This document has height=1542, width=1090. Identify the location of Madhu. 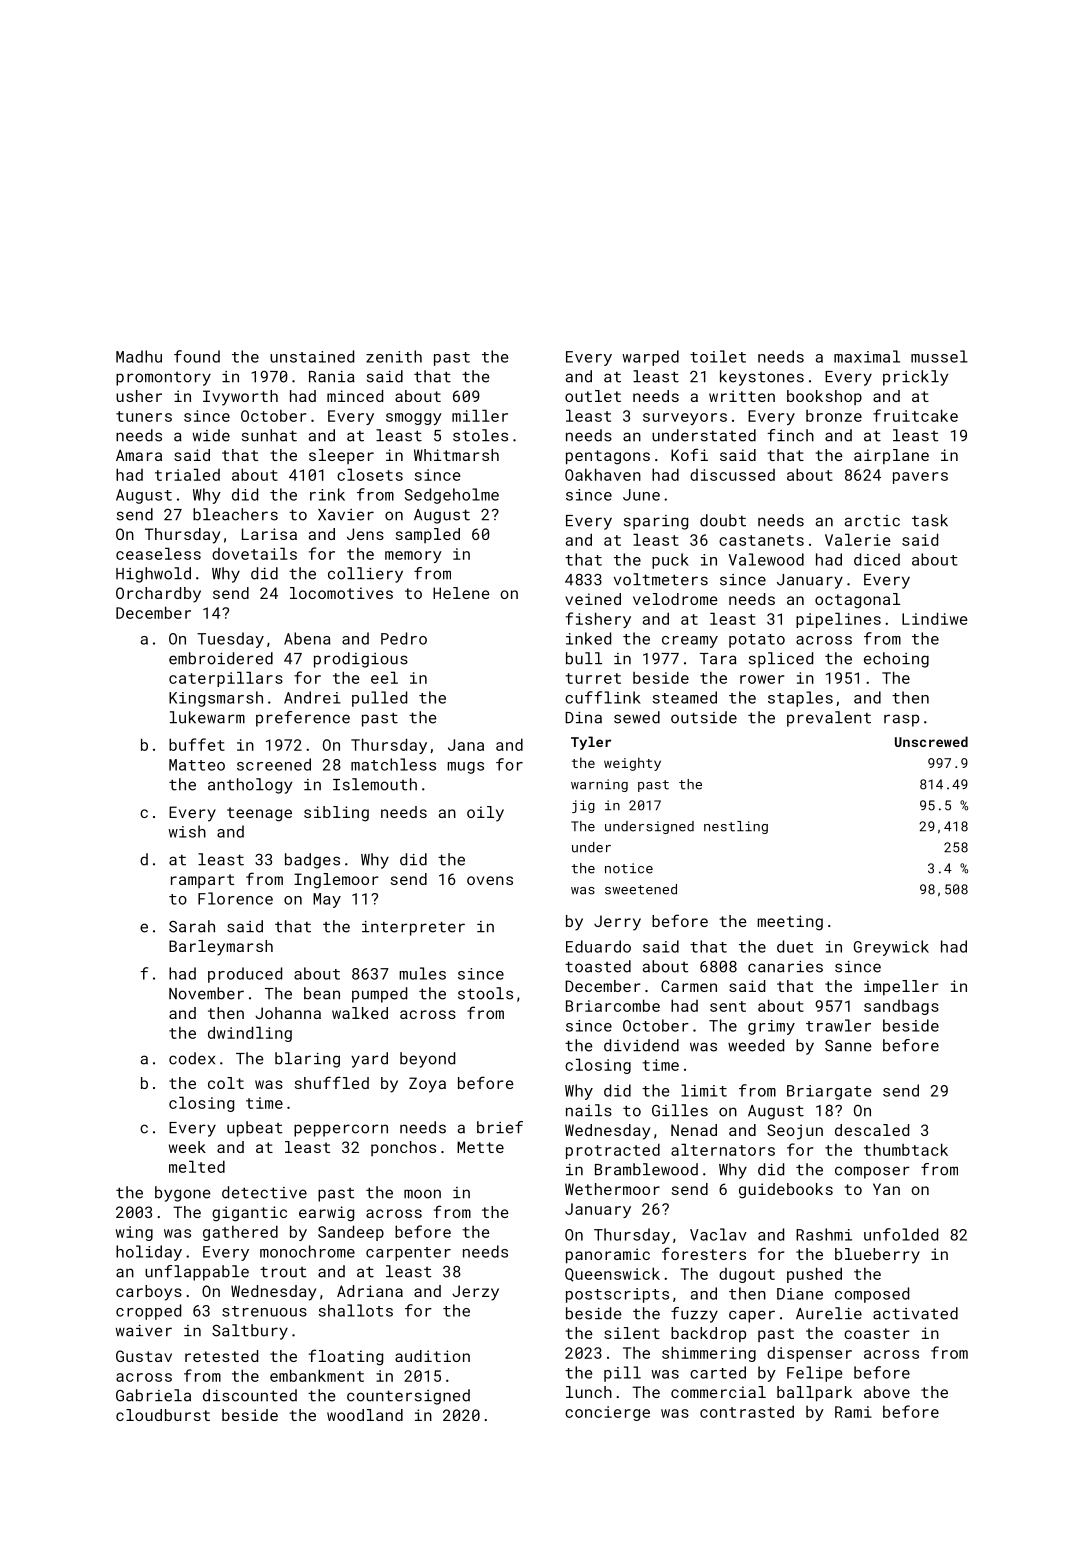
(139, 356).
